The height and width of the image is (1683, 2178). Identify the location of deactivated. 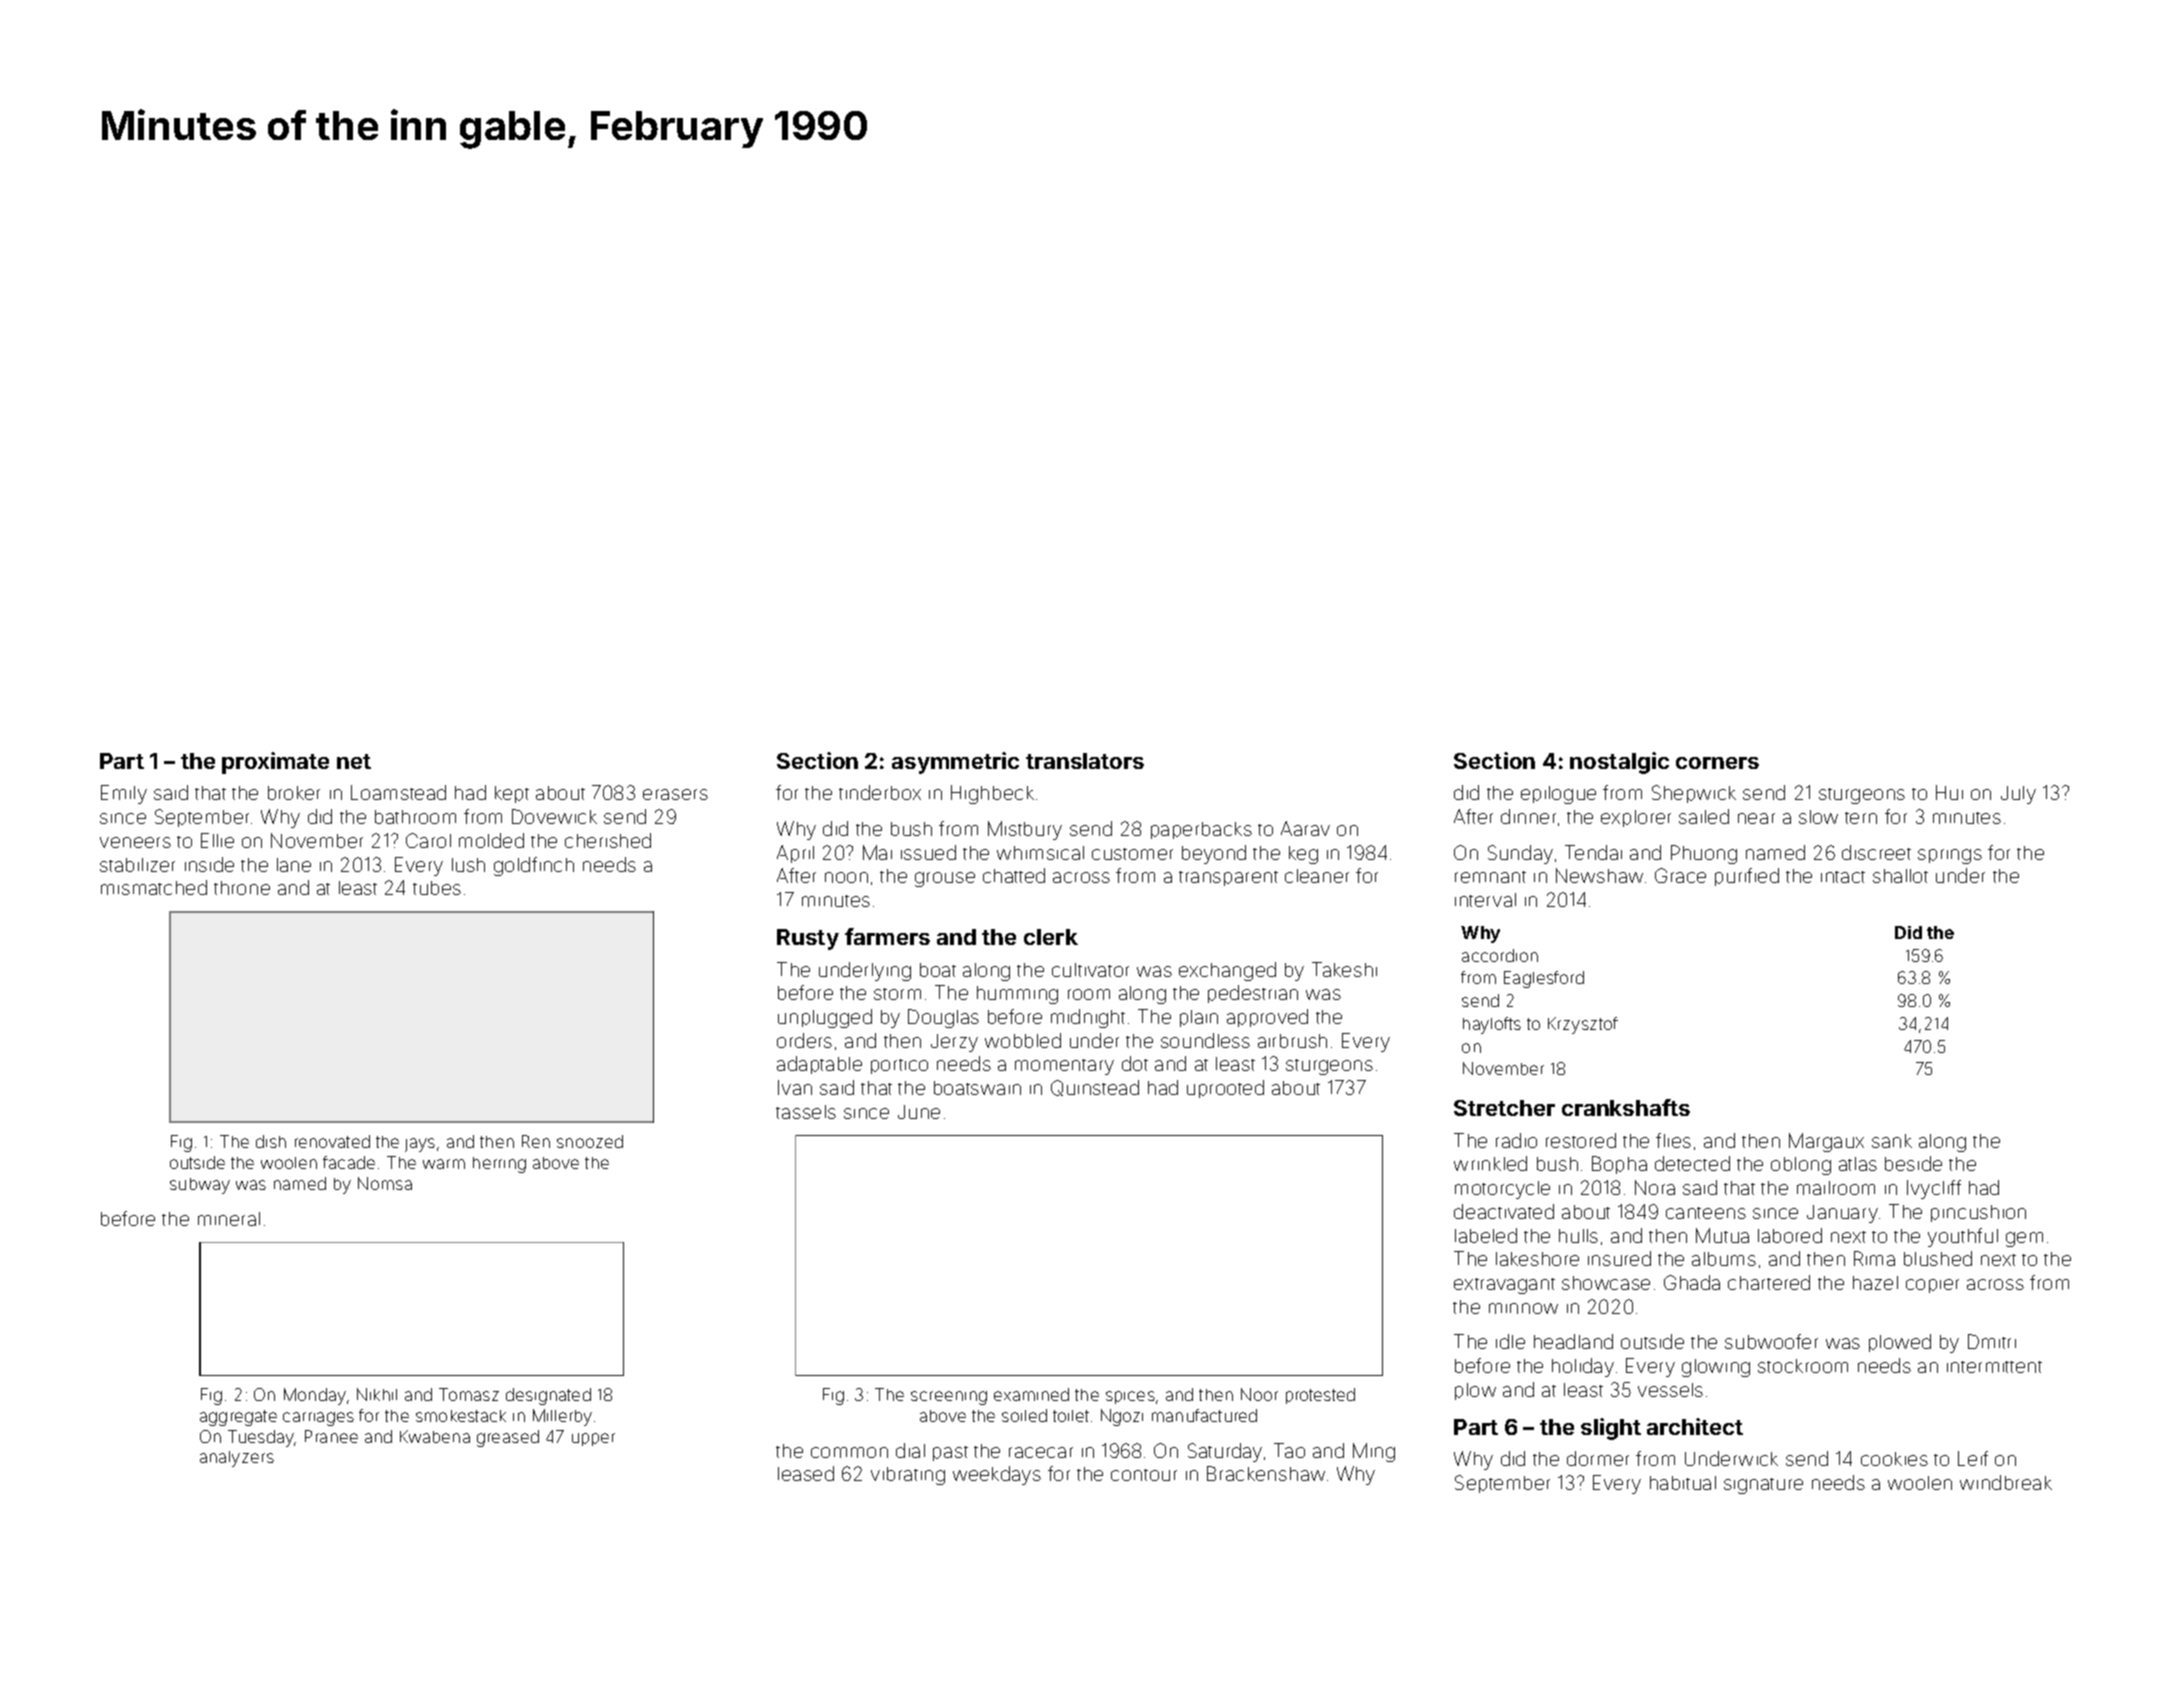
(1504, 1211).
